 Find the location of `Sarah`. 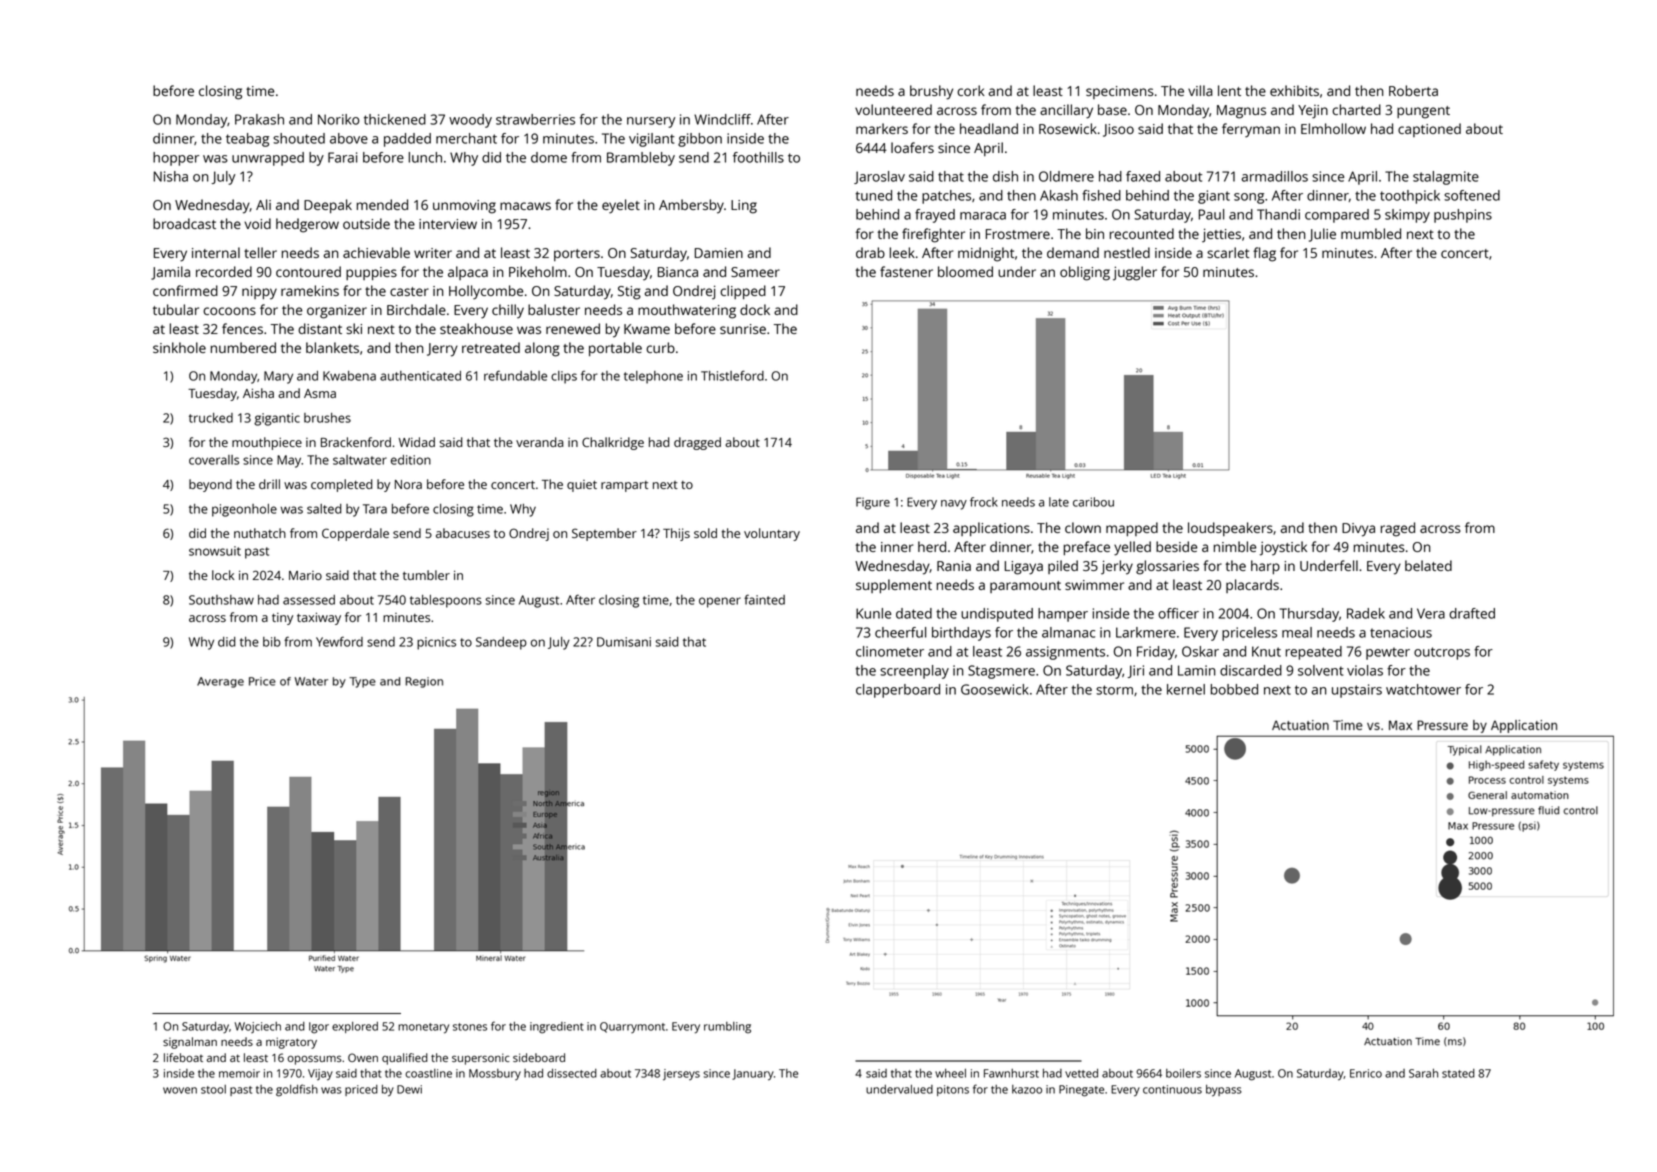

Sarah is located at coordinates (1423, 1073).
